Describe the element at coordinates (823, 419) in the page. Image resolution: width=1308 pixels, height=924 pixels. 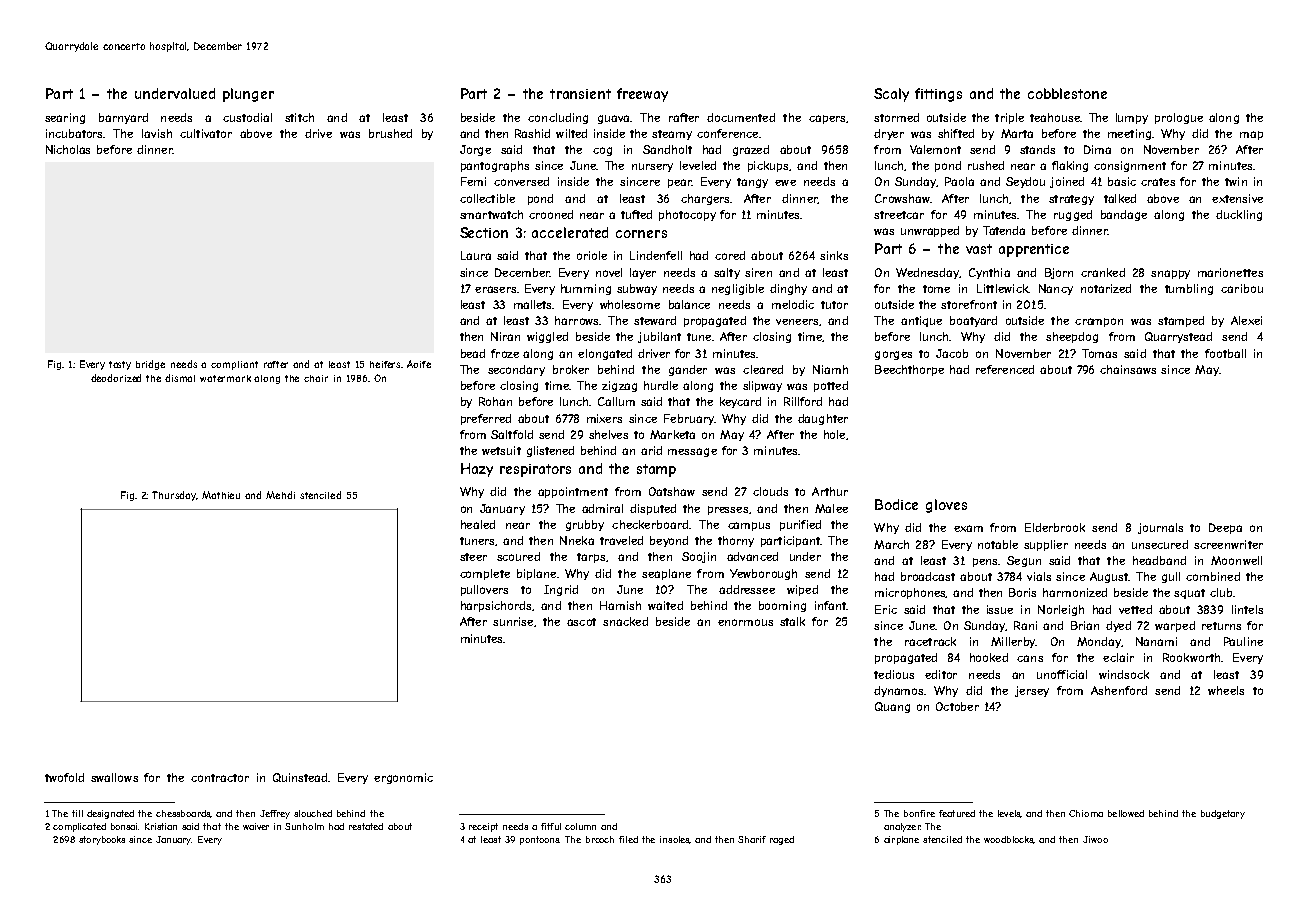
I see `daughter` at that location.
